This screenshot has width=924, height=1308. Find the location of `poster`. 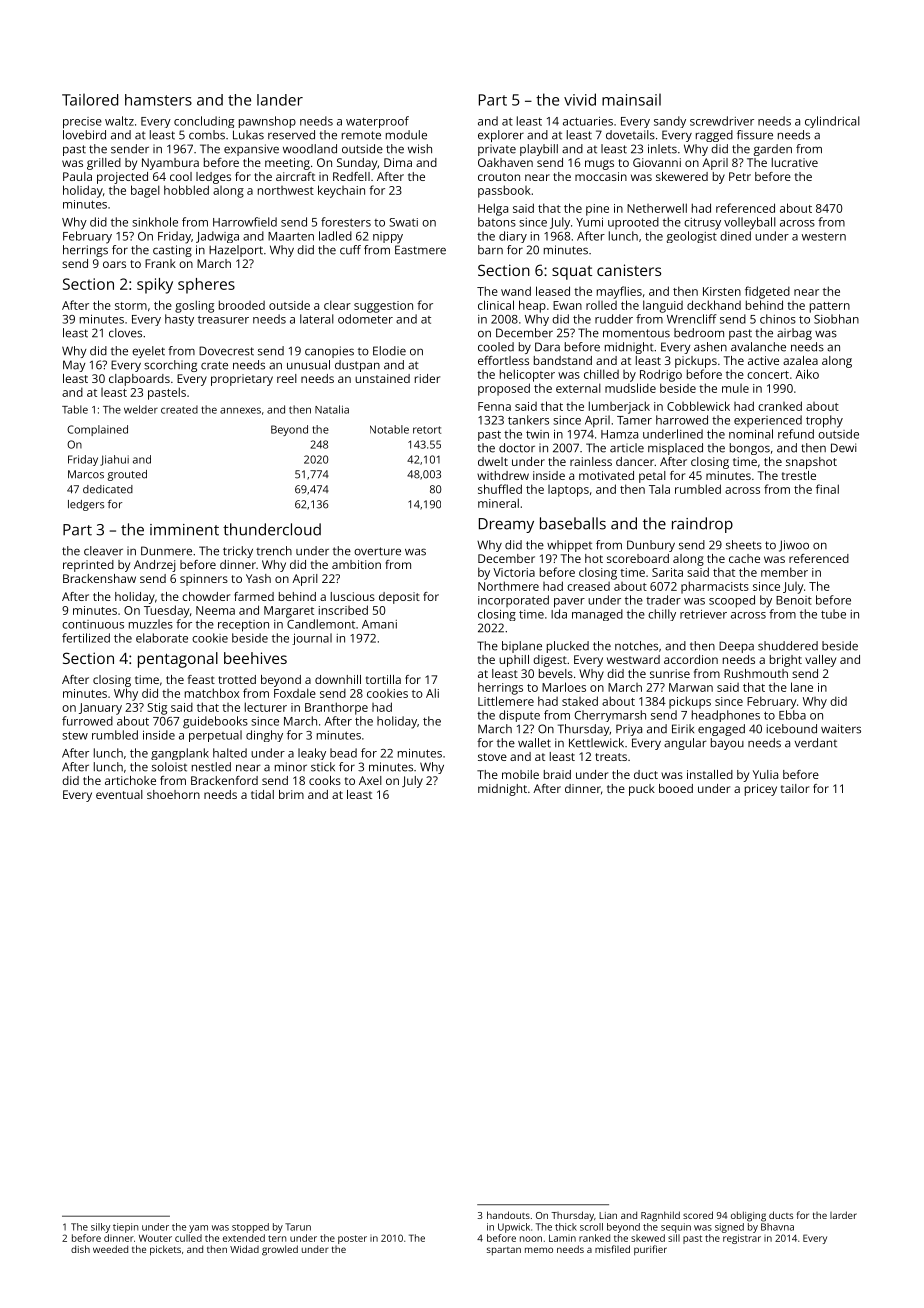

poster is located at coordinates (352, 1239).
